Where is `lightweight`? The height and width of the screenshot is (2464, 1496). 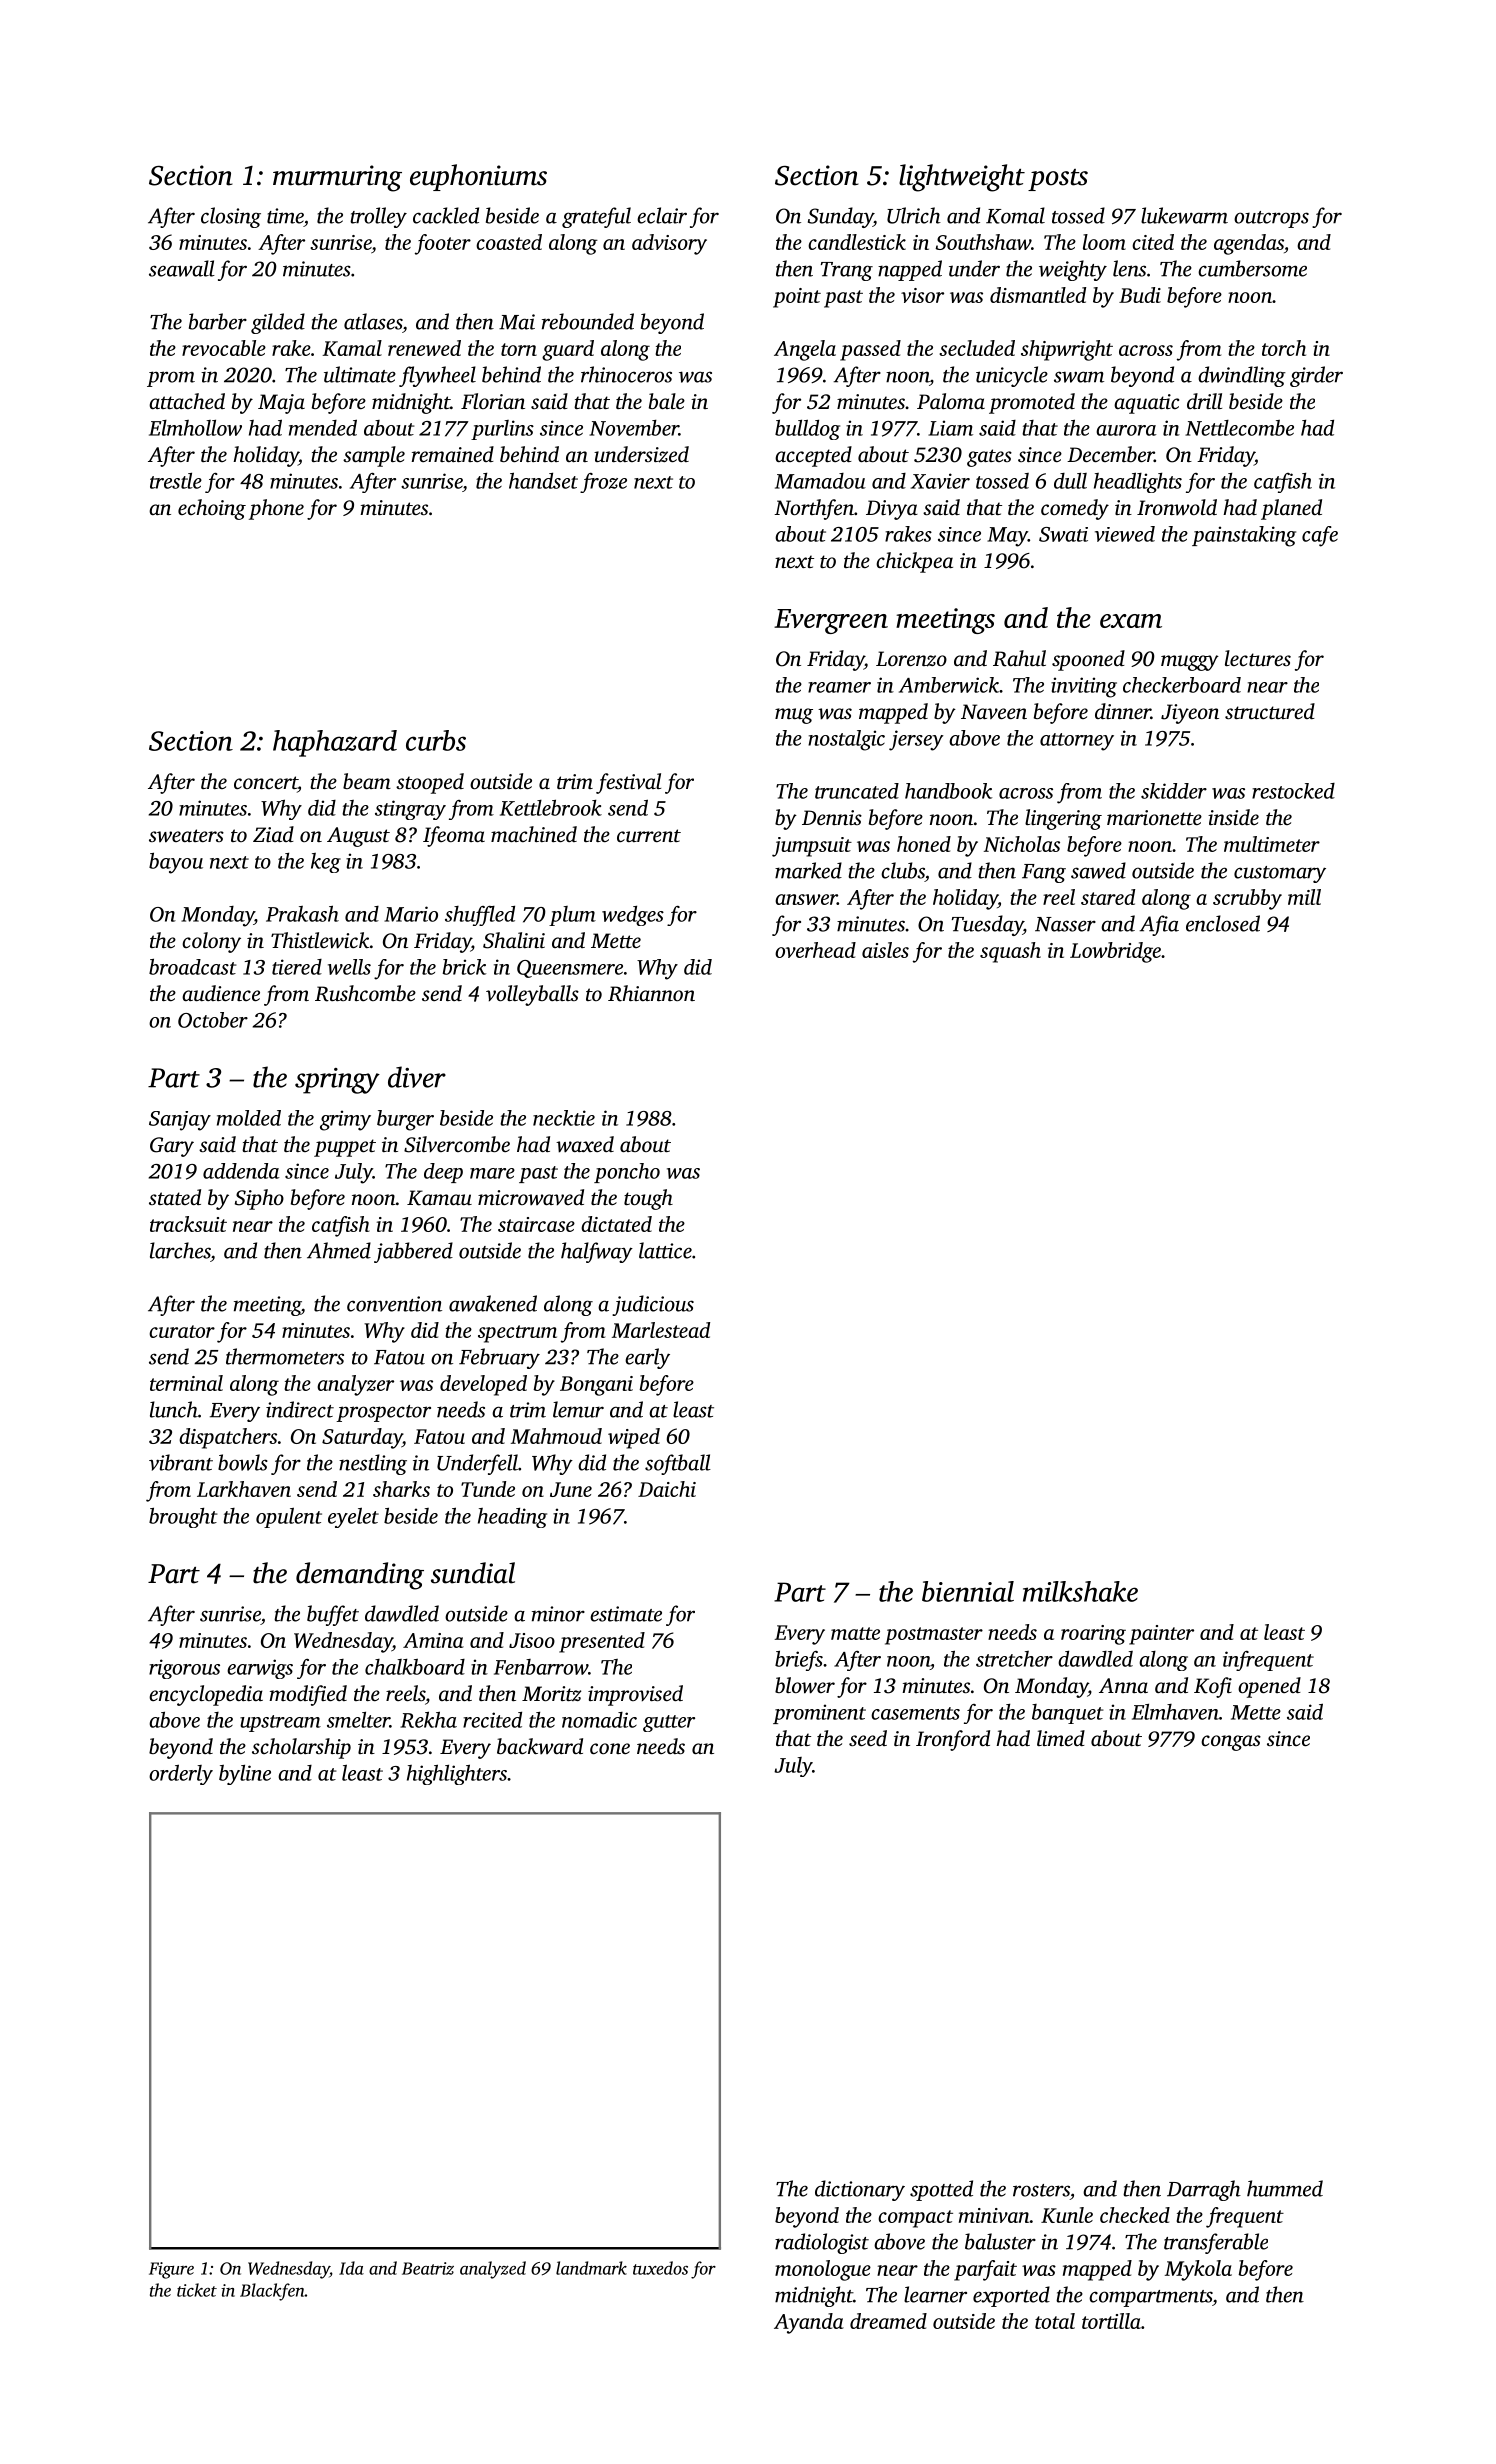 lightweight is located at coordinates (962, 178).
